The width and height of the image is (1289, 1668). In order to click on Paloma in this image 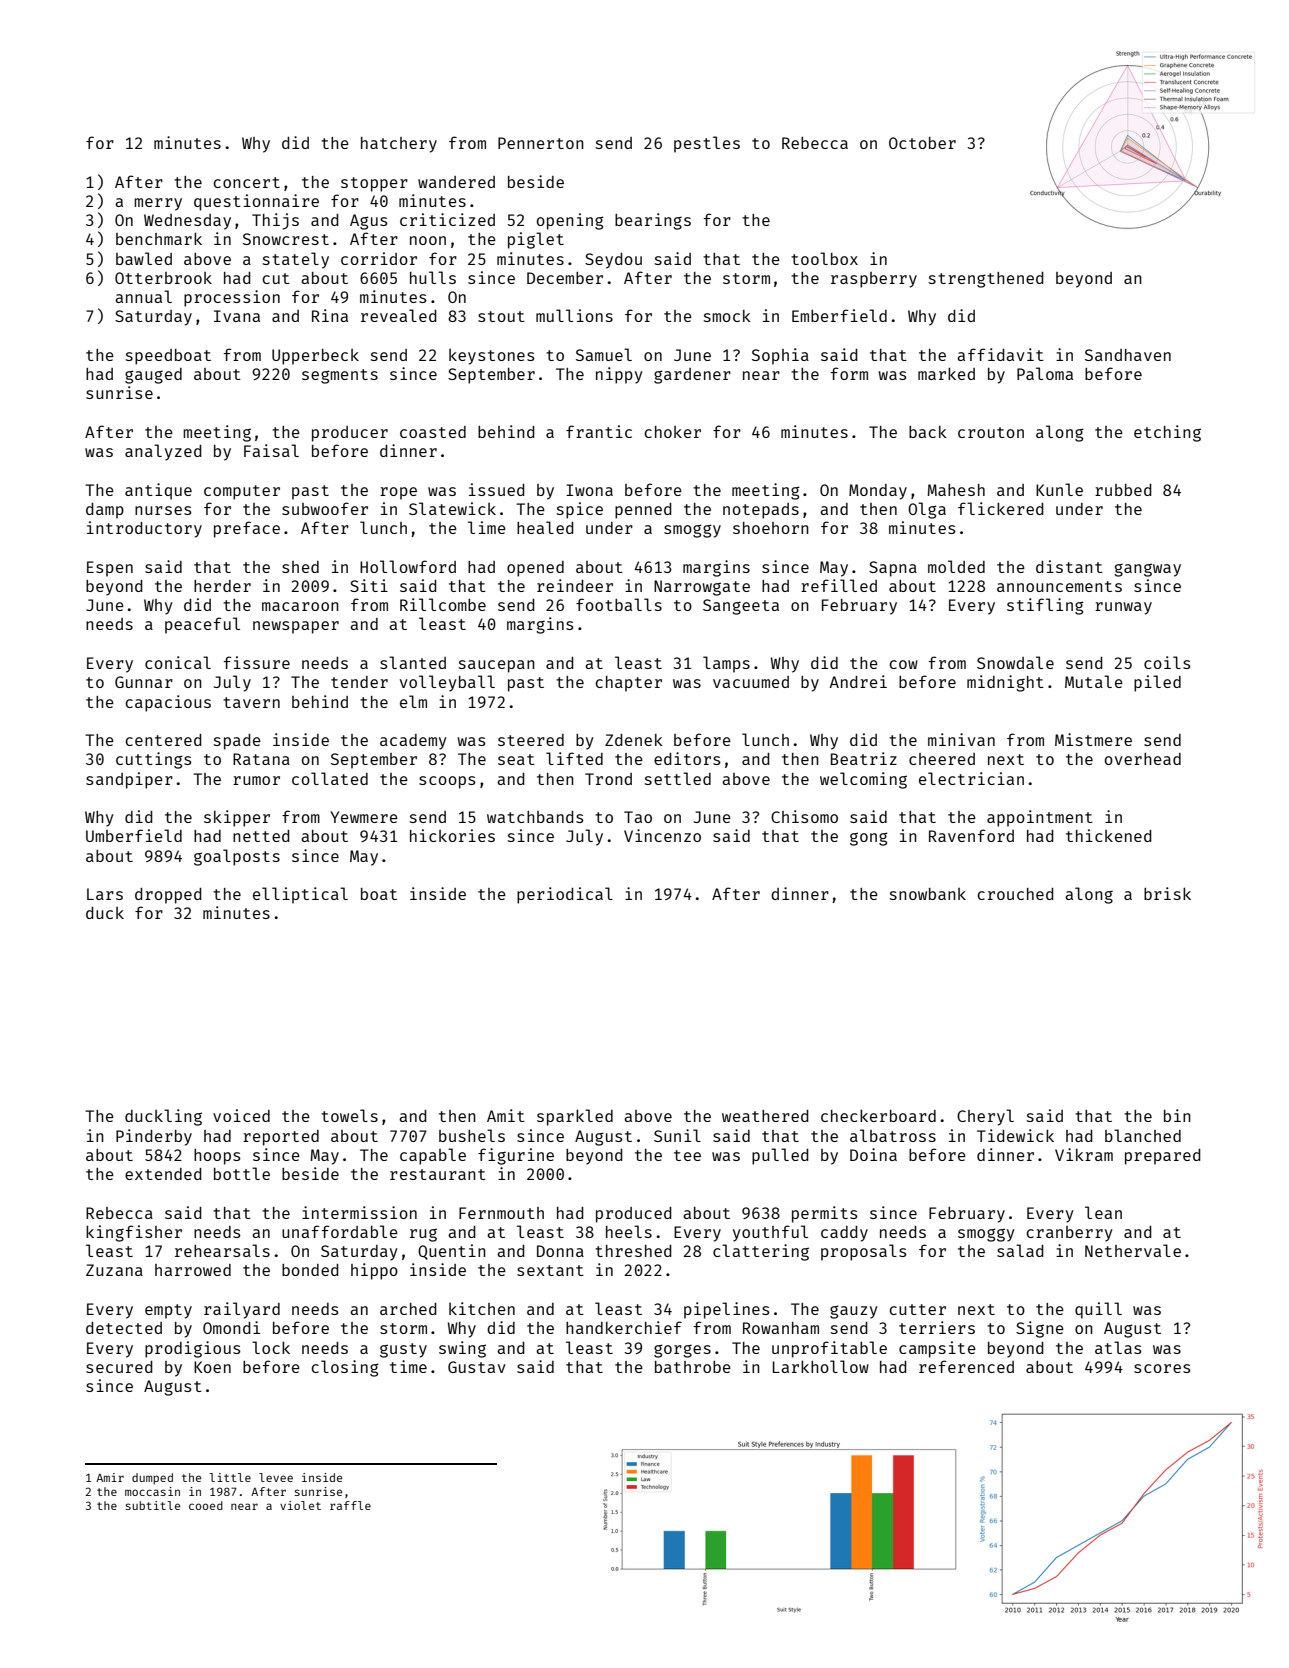, I will do `click(1045, 373)`.
